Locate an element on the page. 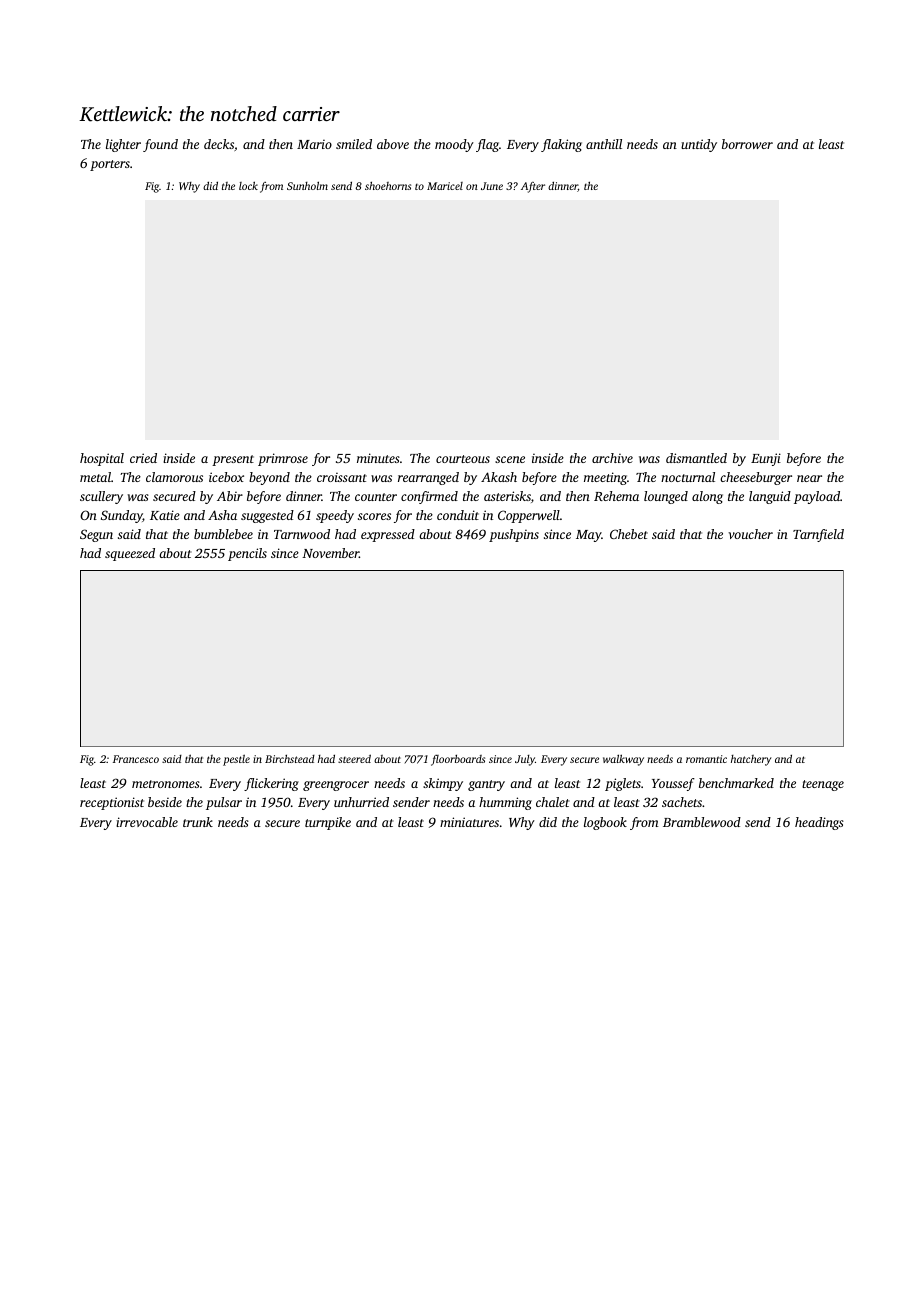 This document has width=924, height=1308. irrevocable is located at coordinates (147, 822).
